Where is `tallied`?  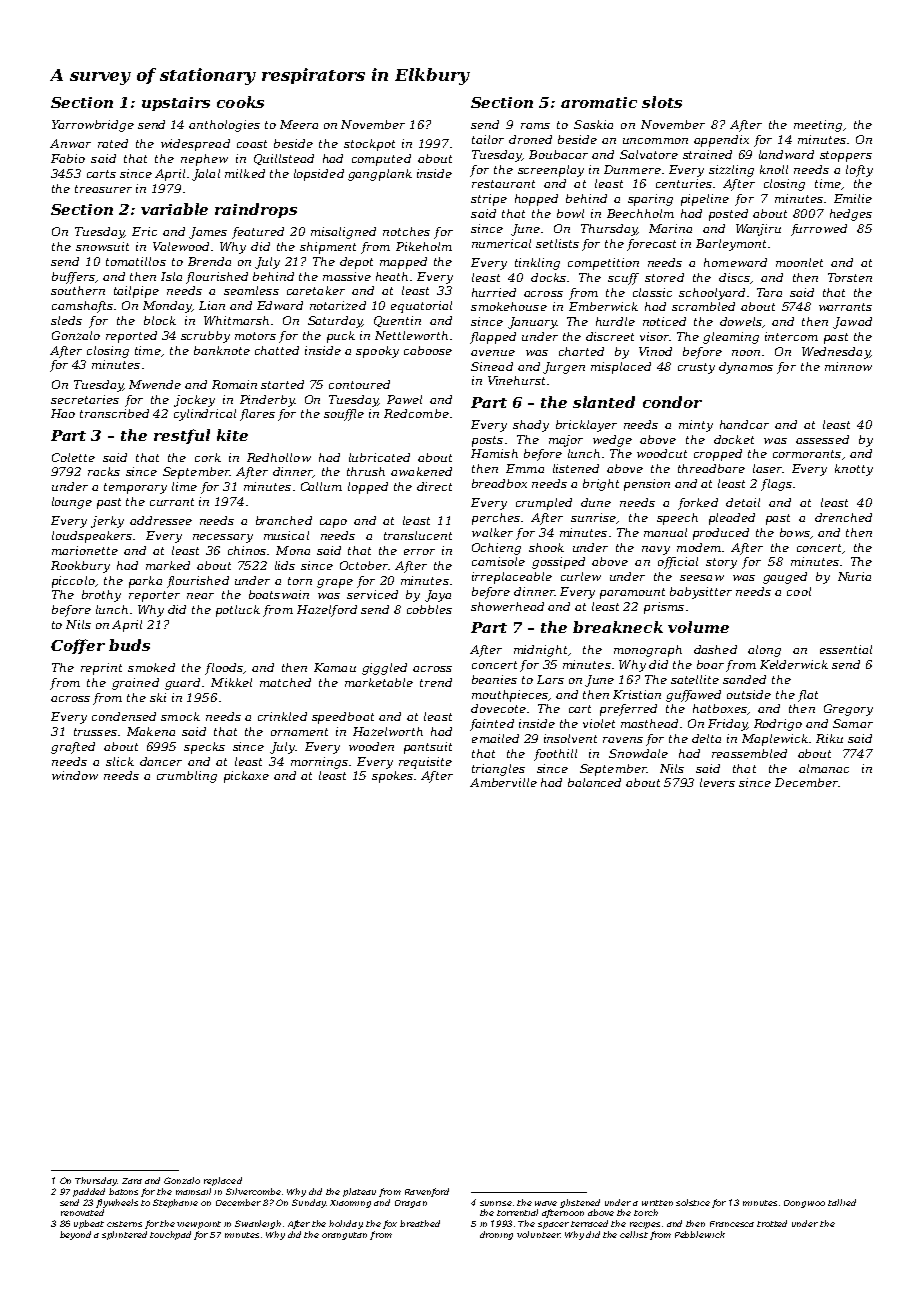 tallied is located at coordinates (842, 1202).
